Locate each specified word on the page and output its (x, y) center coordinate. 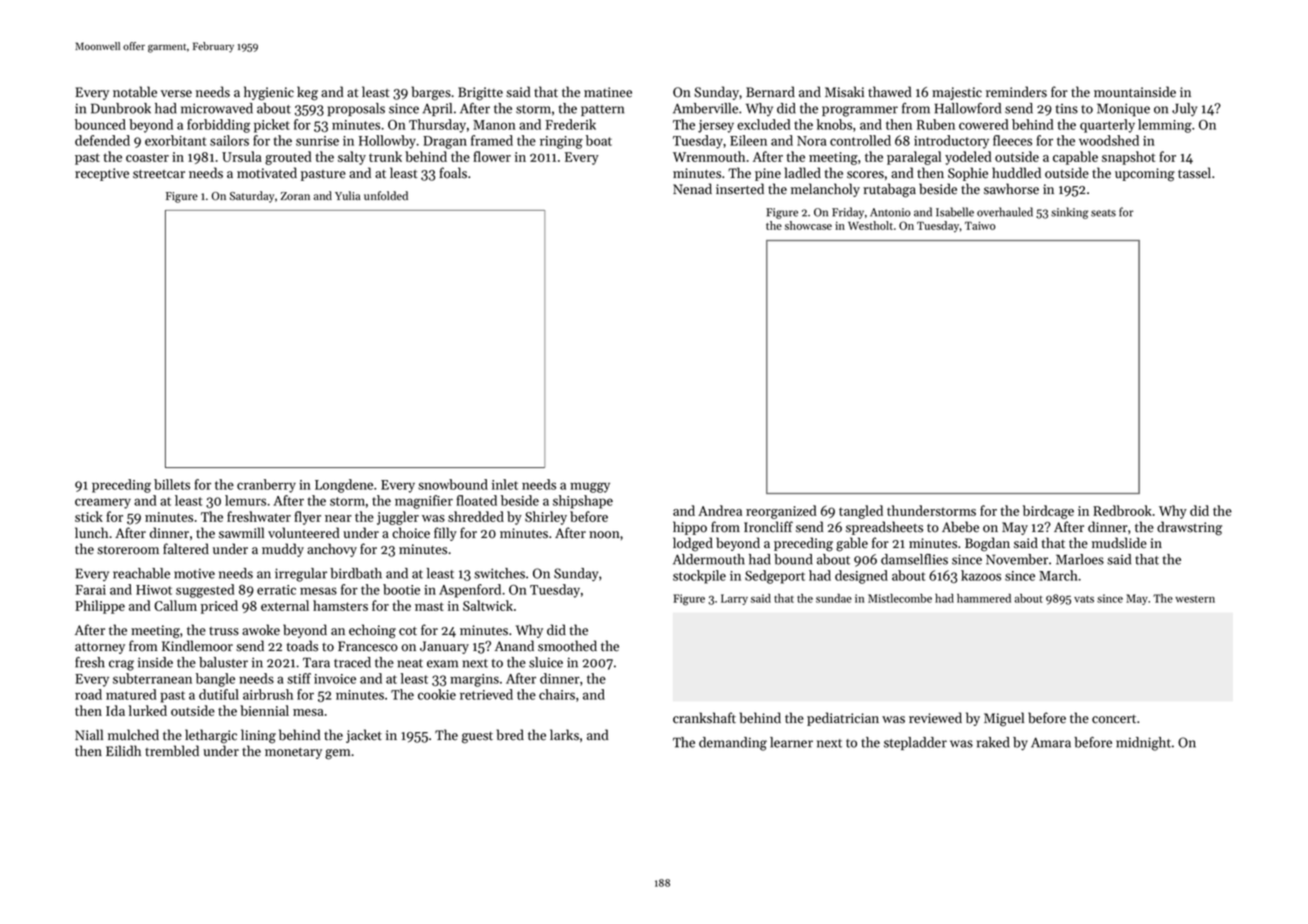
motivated (267, 173)
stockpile (699, 577)
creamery (103, 503)
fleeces (1012, 140)
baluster (223, 662)
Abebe (960, 527)
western (1195, 599)
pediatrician (843, 719)
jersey (716, 126)
